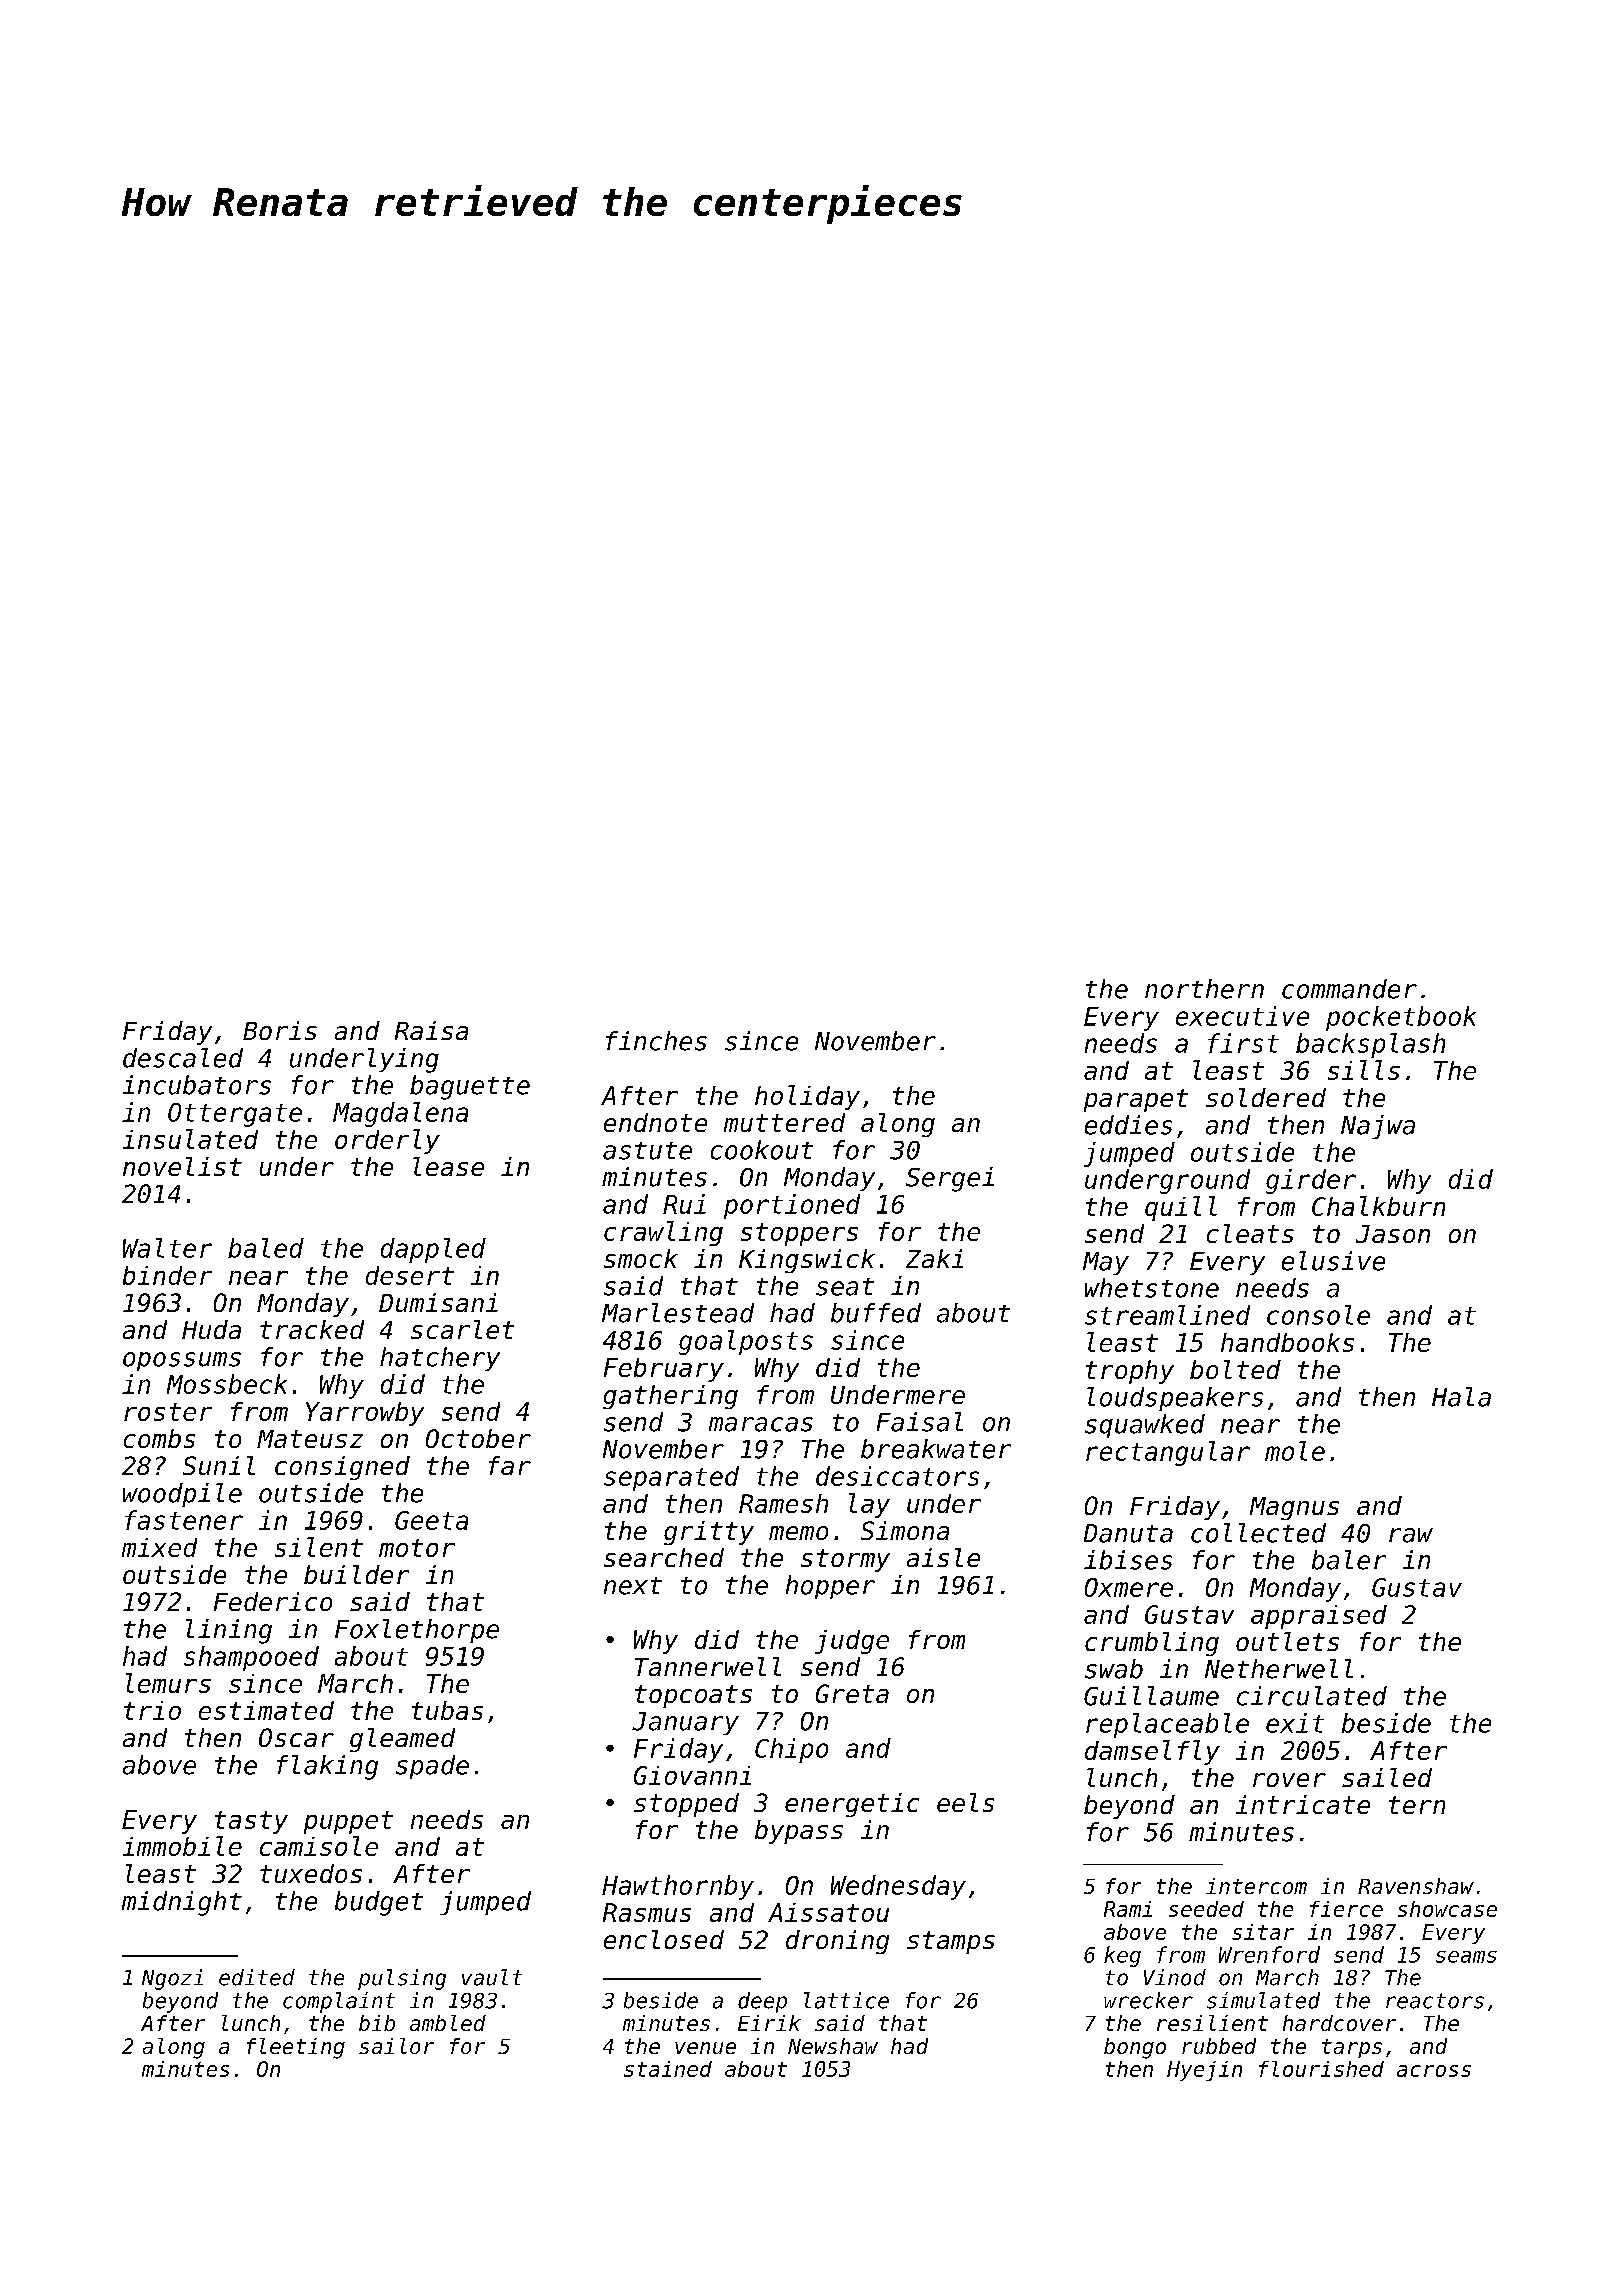  What do you see at coordinates (1114, 1669) in the screenshot?
I see `swab` at bounding box center [1114, 1669].
